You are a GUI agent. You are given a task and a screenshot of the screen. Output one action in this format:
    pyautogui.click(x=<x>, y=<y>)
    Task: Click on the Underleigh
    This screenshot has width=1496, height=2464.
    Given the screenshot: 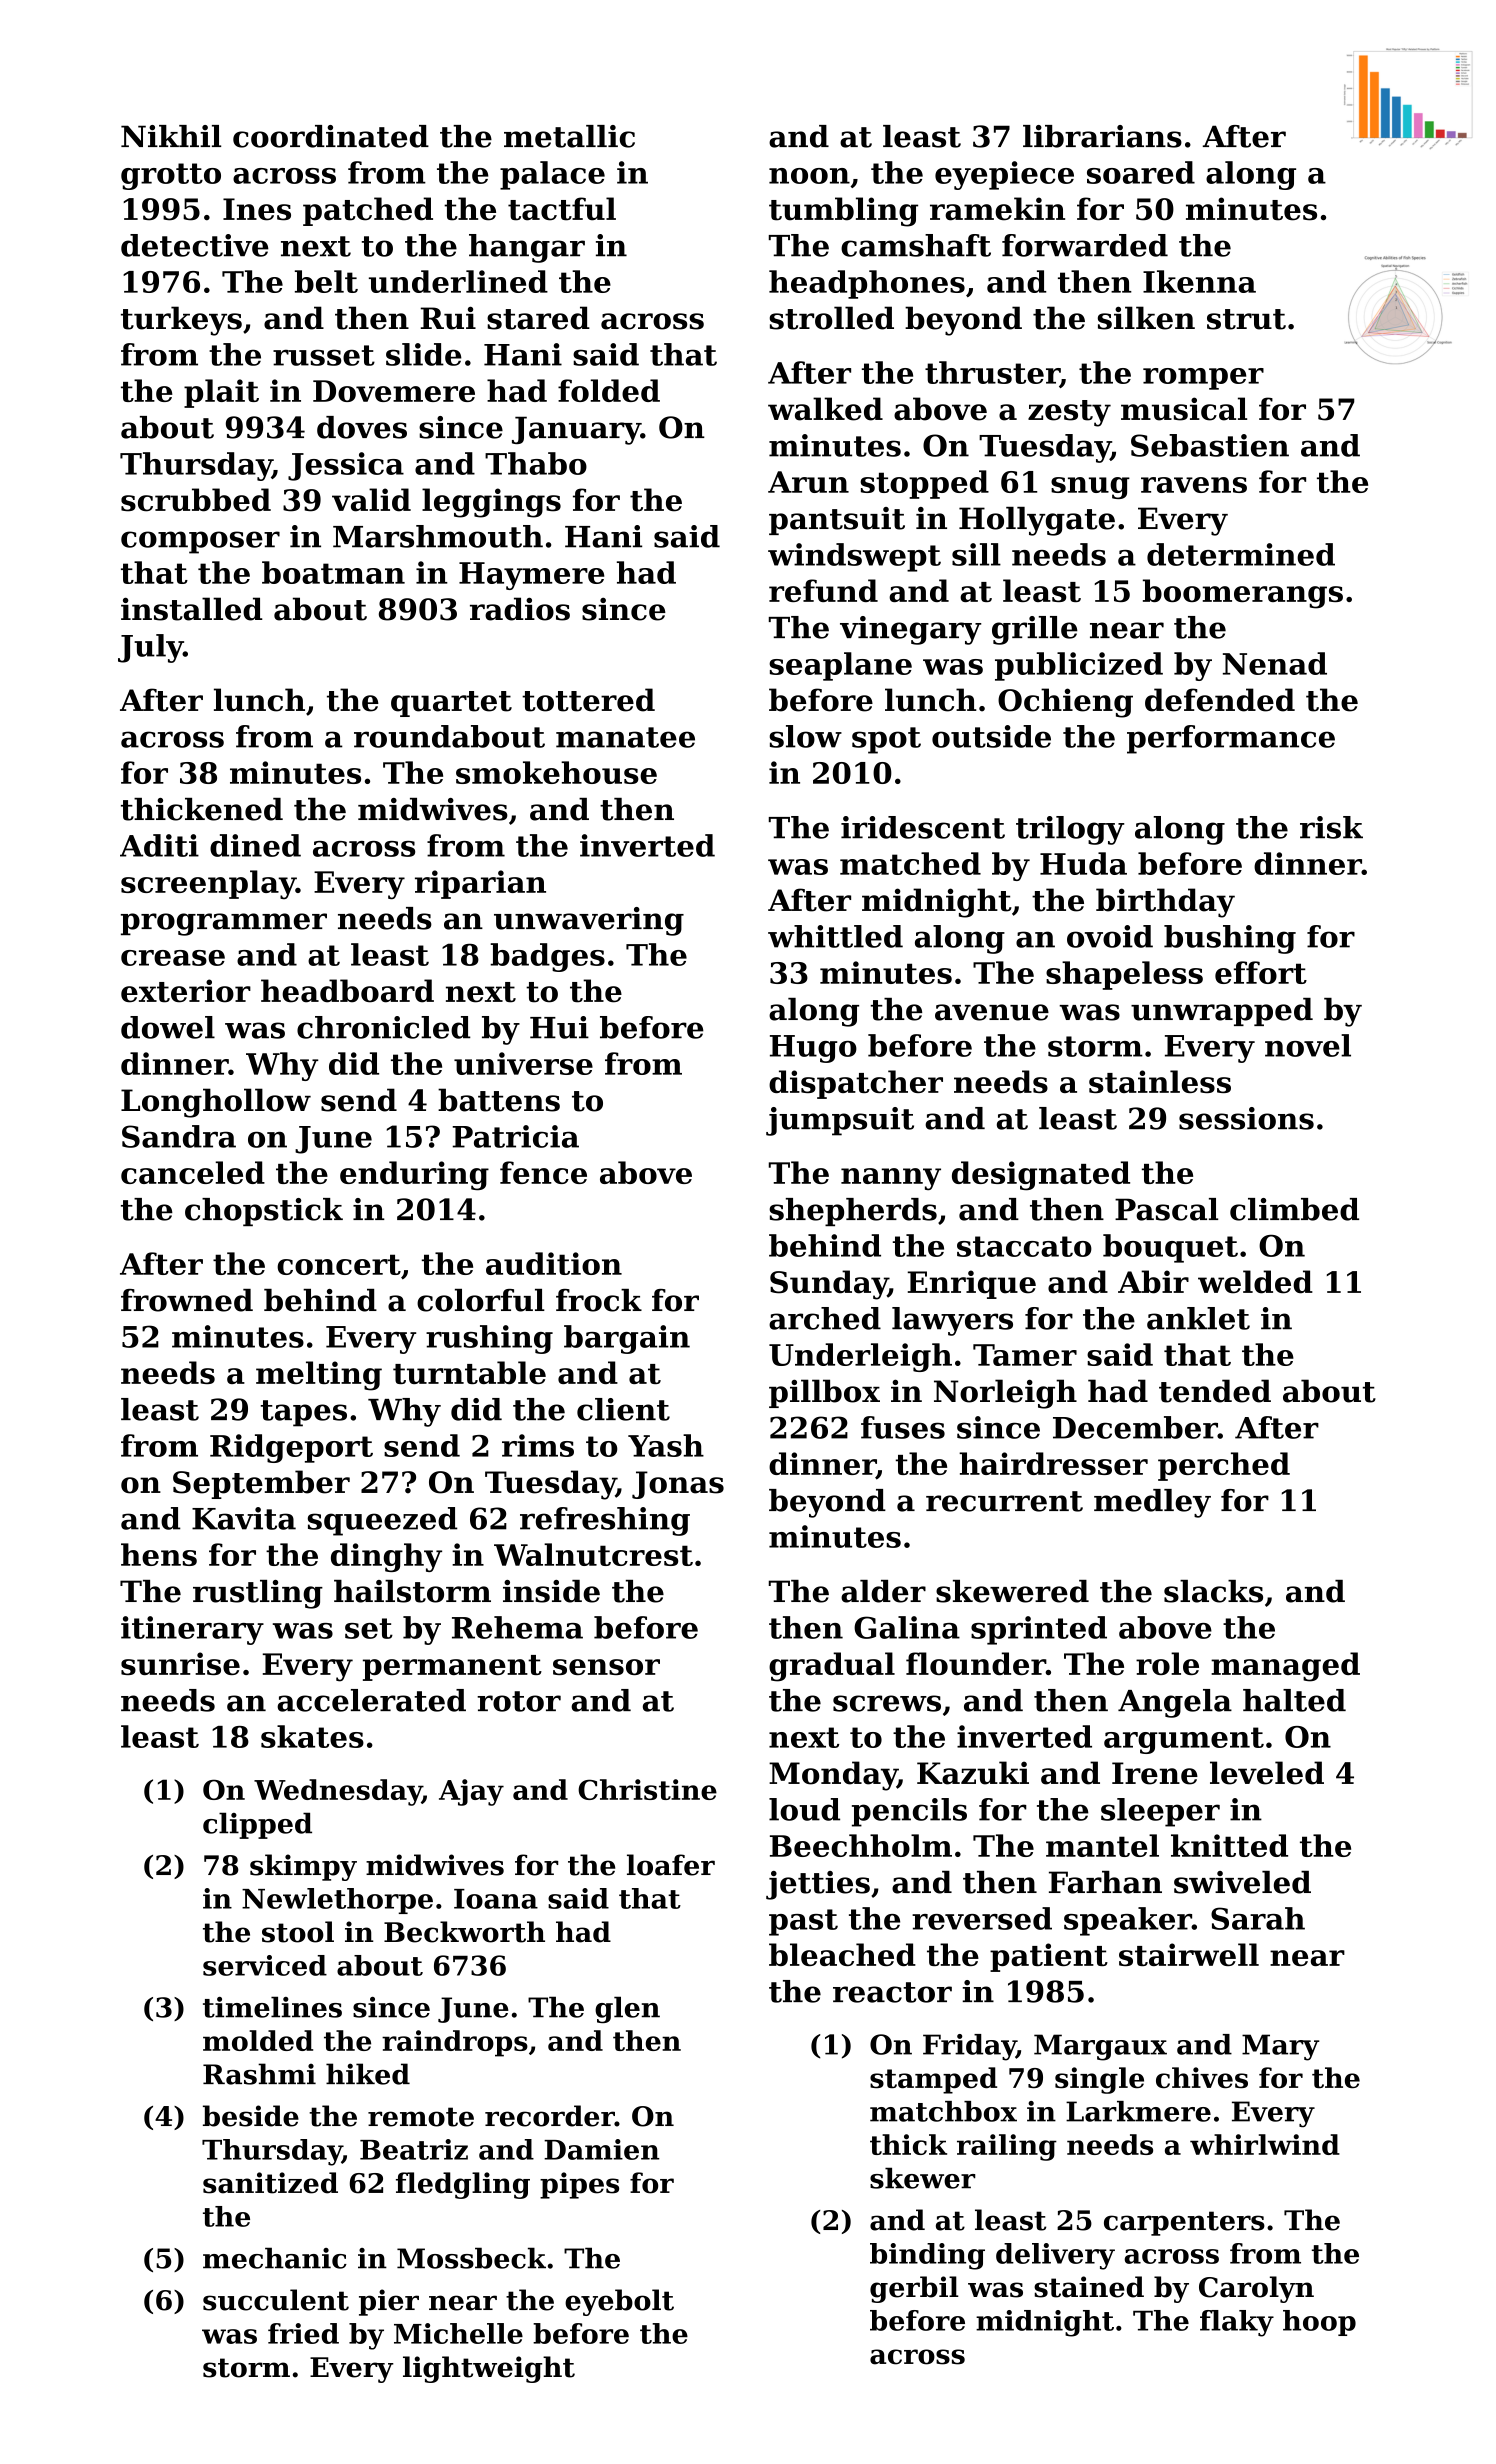 What is the action you would take?
    pyautogui.click(x=860, y=1357)
